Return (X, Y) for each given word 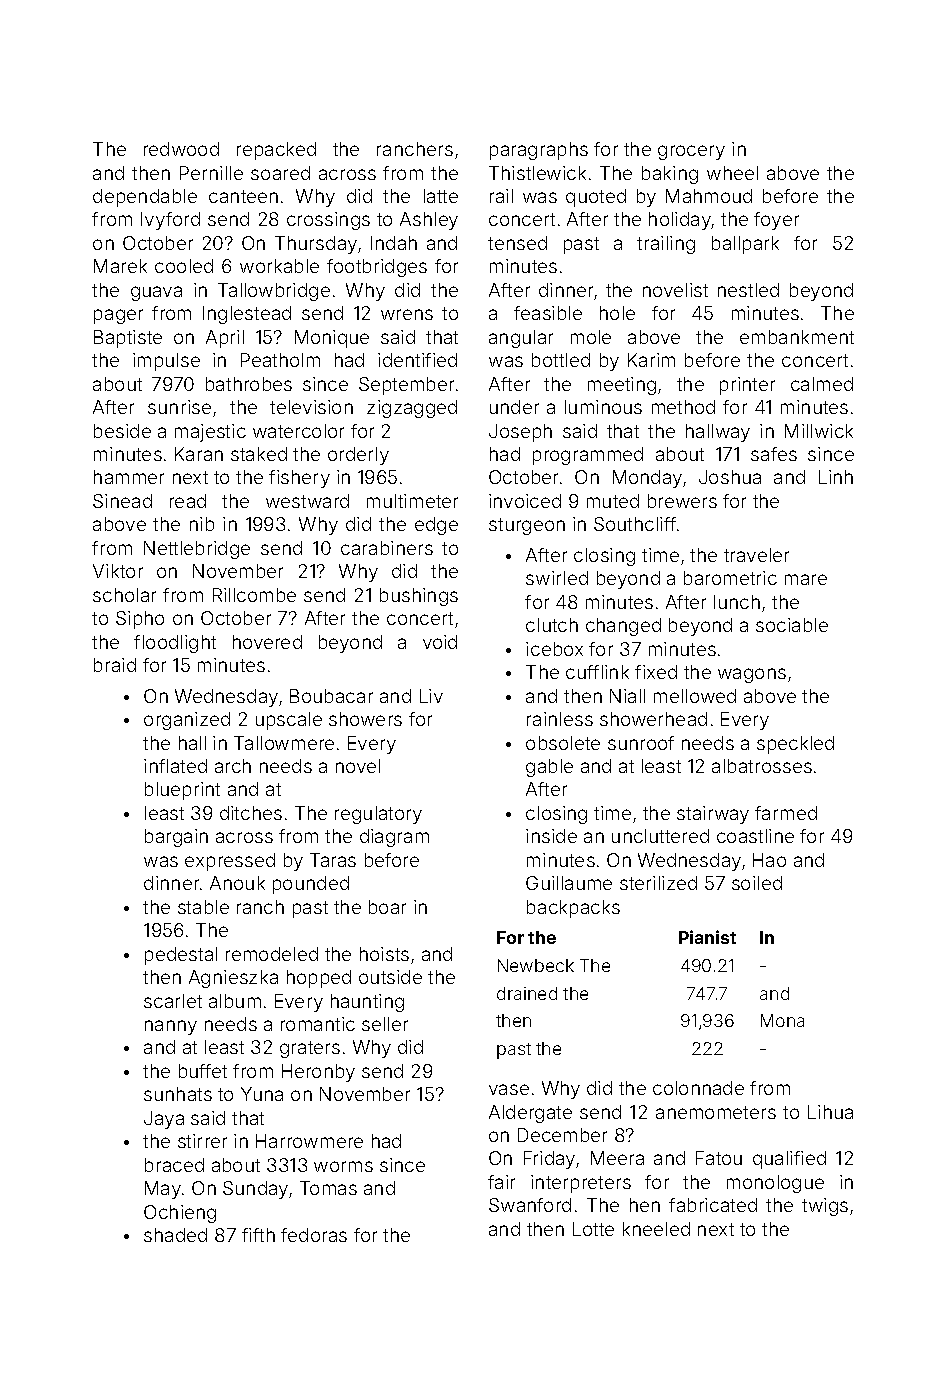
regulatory (378, 815)
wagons (752, 675)
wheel (732, 173)
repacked (276, 151)
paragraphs (539, 151)
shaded (175, 1235)
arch (233, 766)
